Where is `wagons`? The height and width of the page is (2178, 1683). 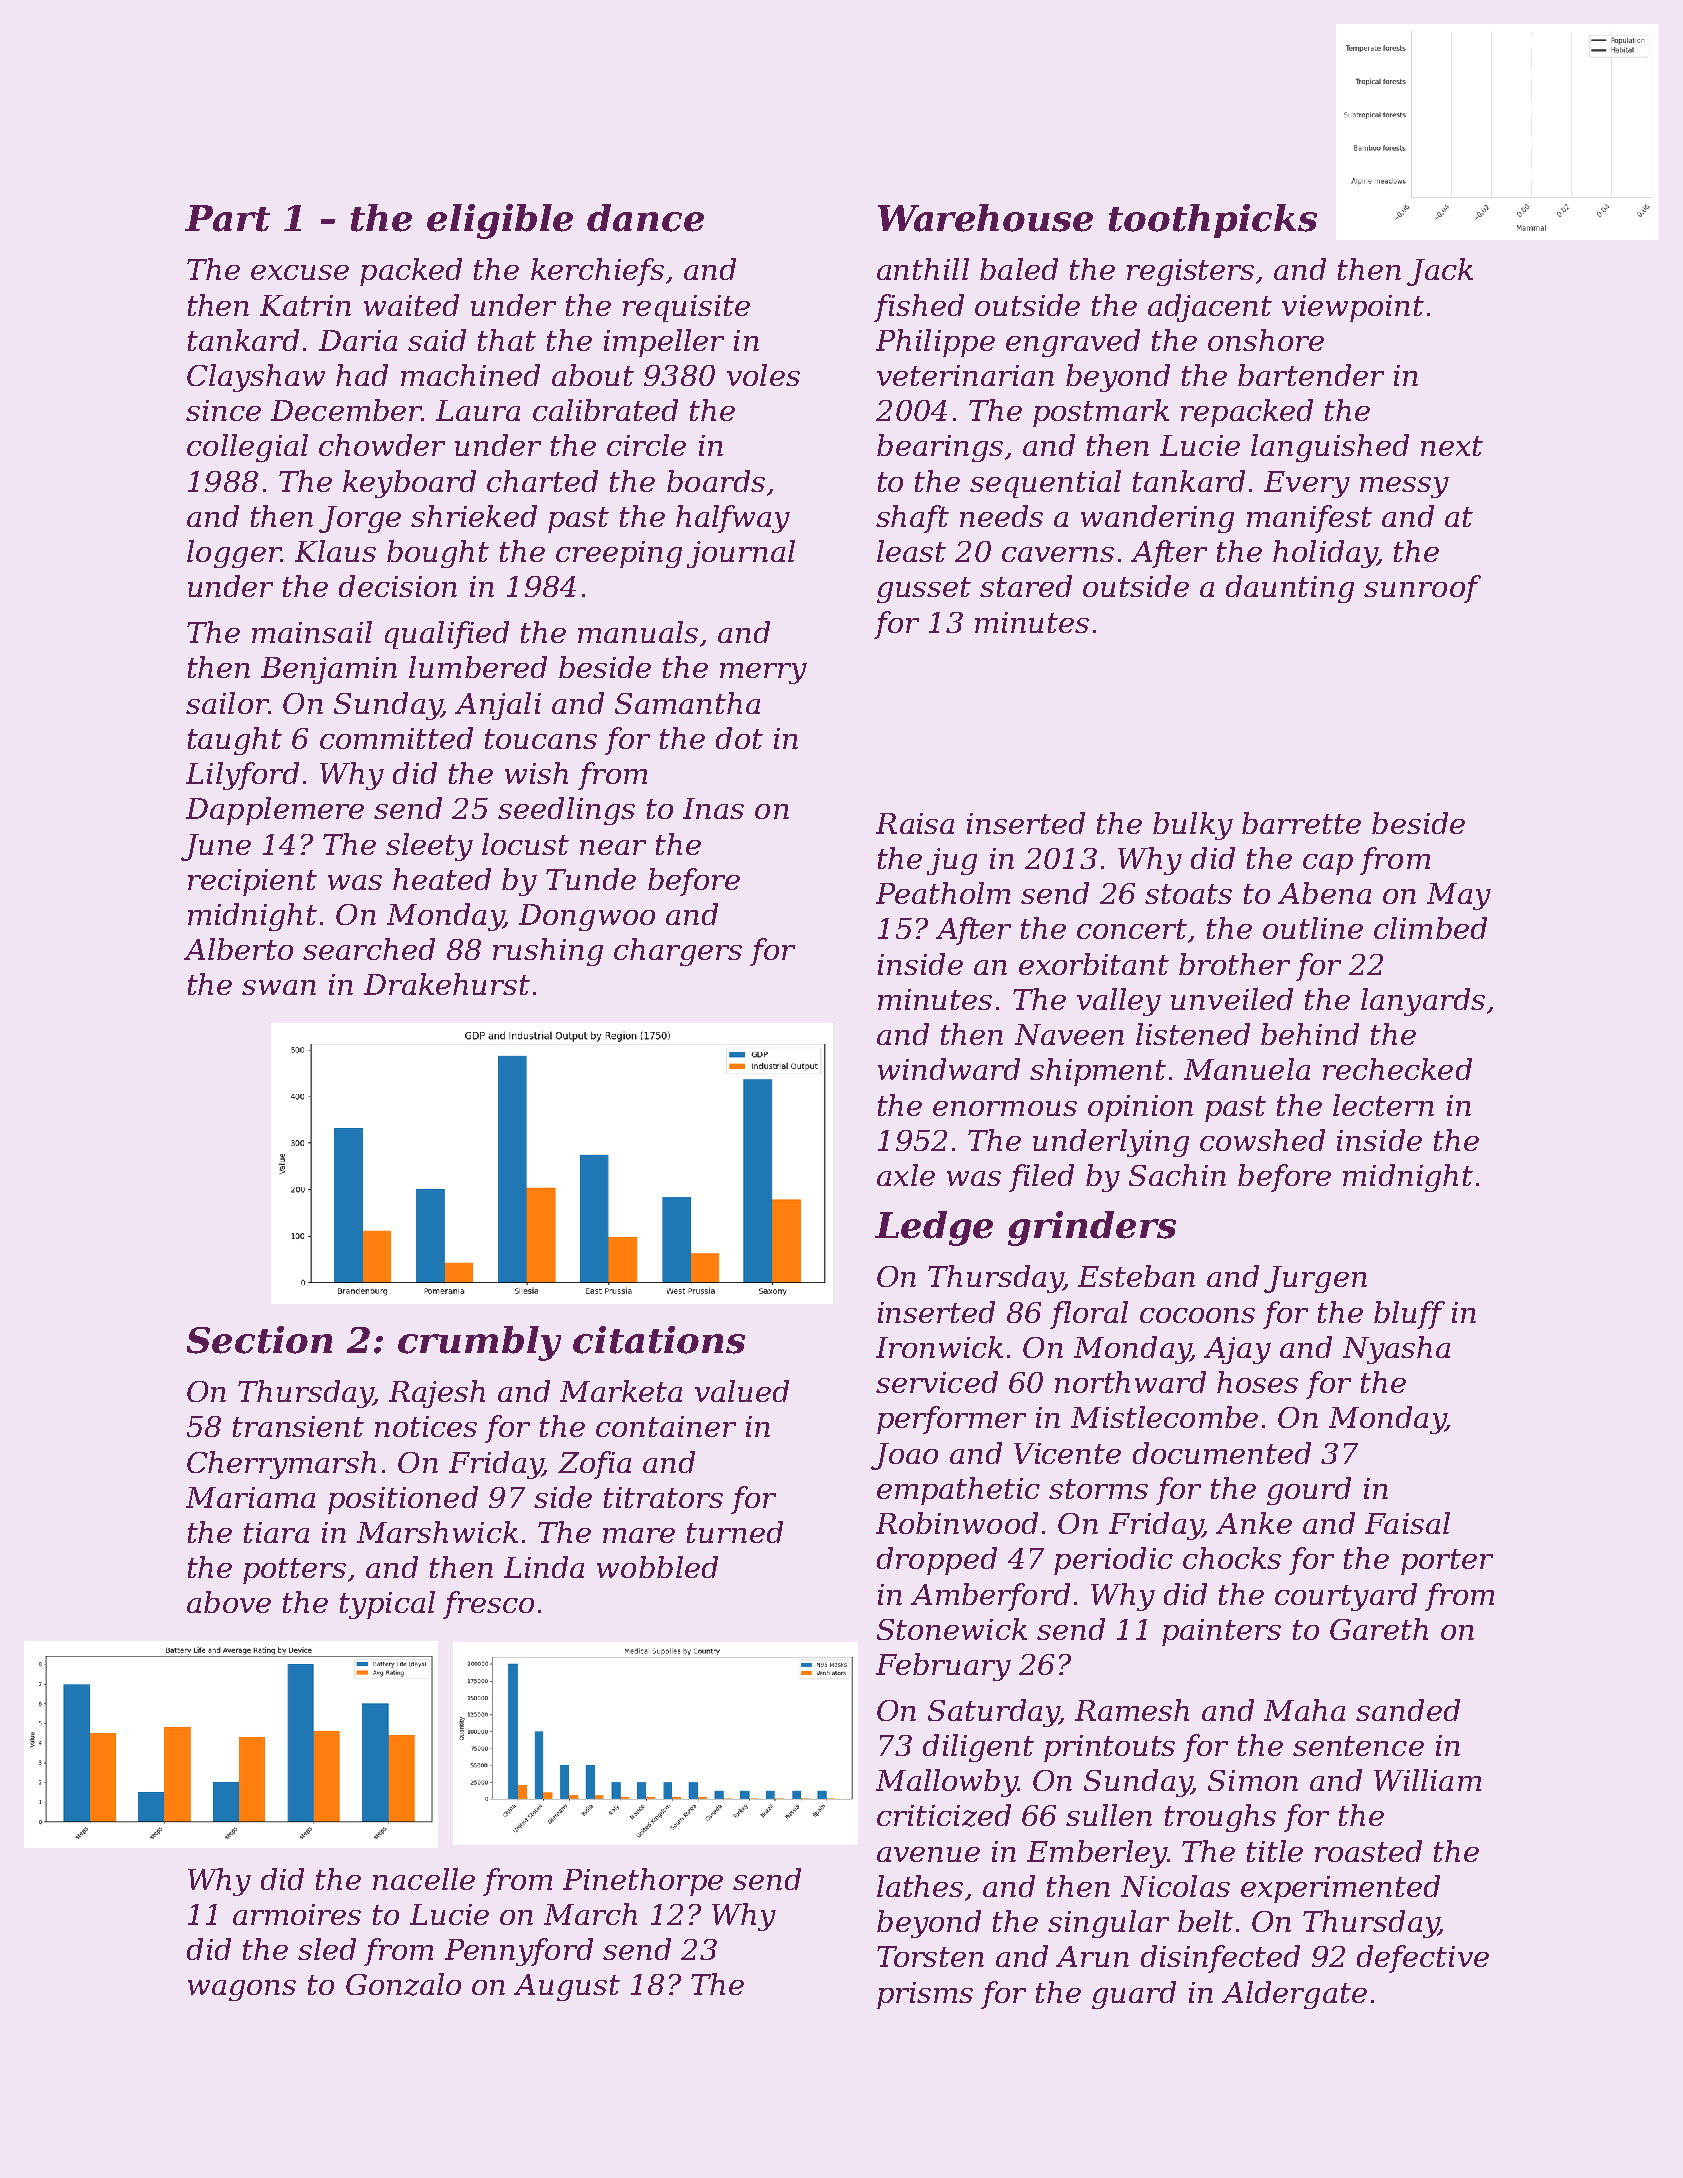
wagons is located at coordinates (242, 1990).
